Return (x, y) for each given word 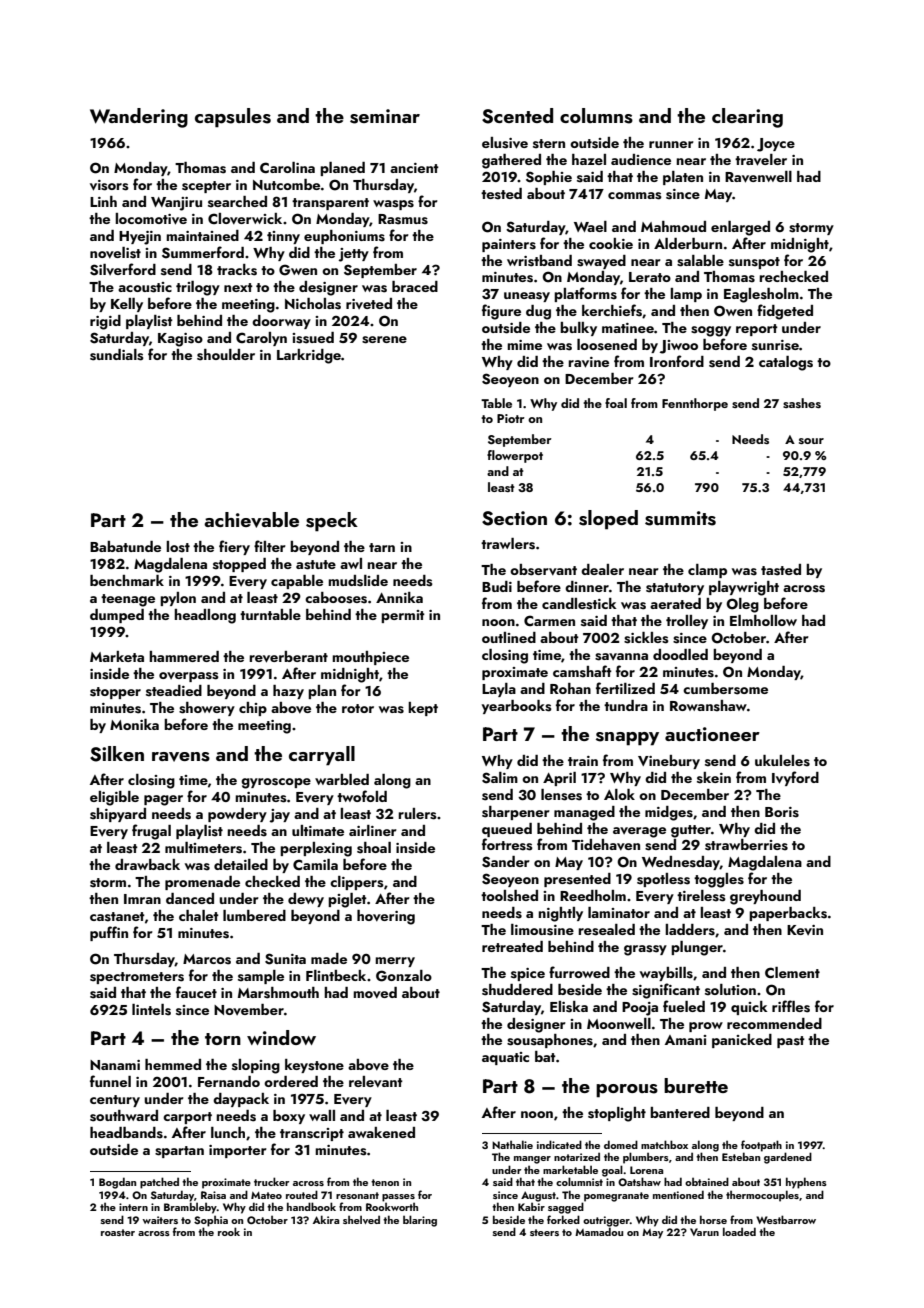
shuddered (517, 990)
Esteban (741, 1156)
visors (109, 185)
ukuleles (782, 761)
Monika (134, 724)
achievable (251, 520)
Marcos (207, 959)
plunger (697, 948)
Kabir (531, 1206)
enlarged (740, 228)
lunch (228, 1132)
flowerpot (515, 456)
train (583, 761)
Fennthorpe (695, 404)
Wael (590, 226)
